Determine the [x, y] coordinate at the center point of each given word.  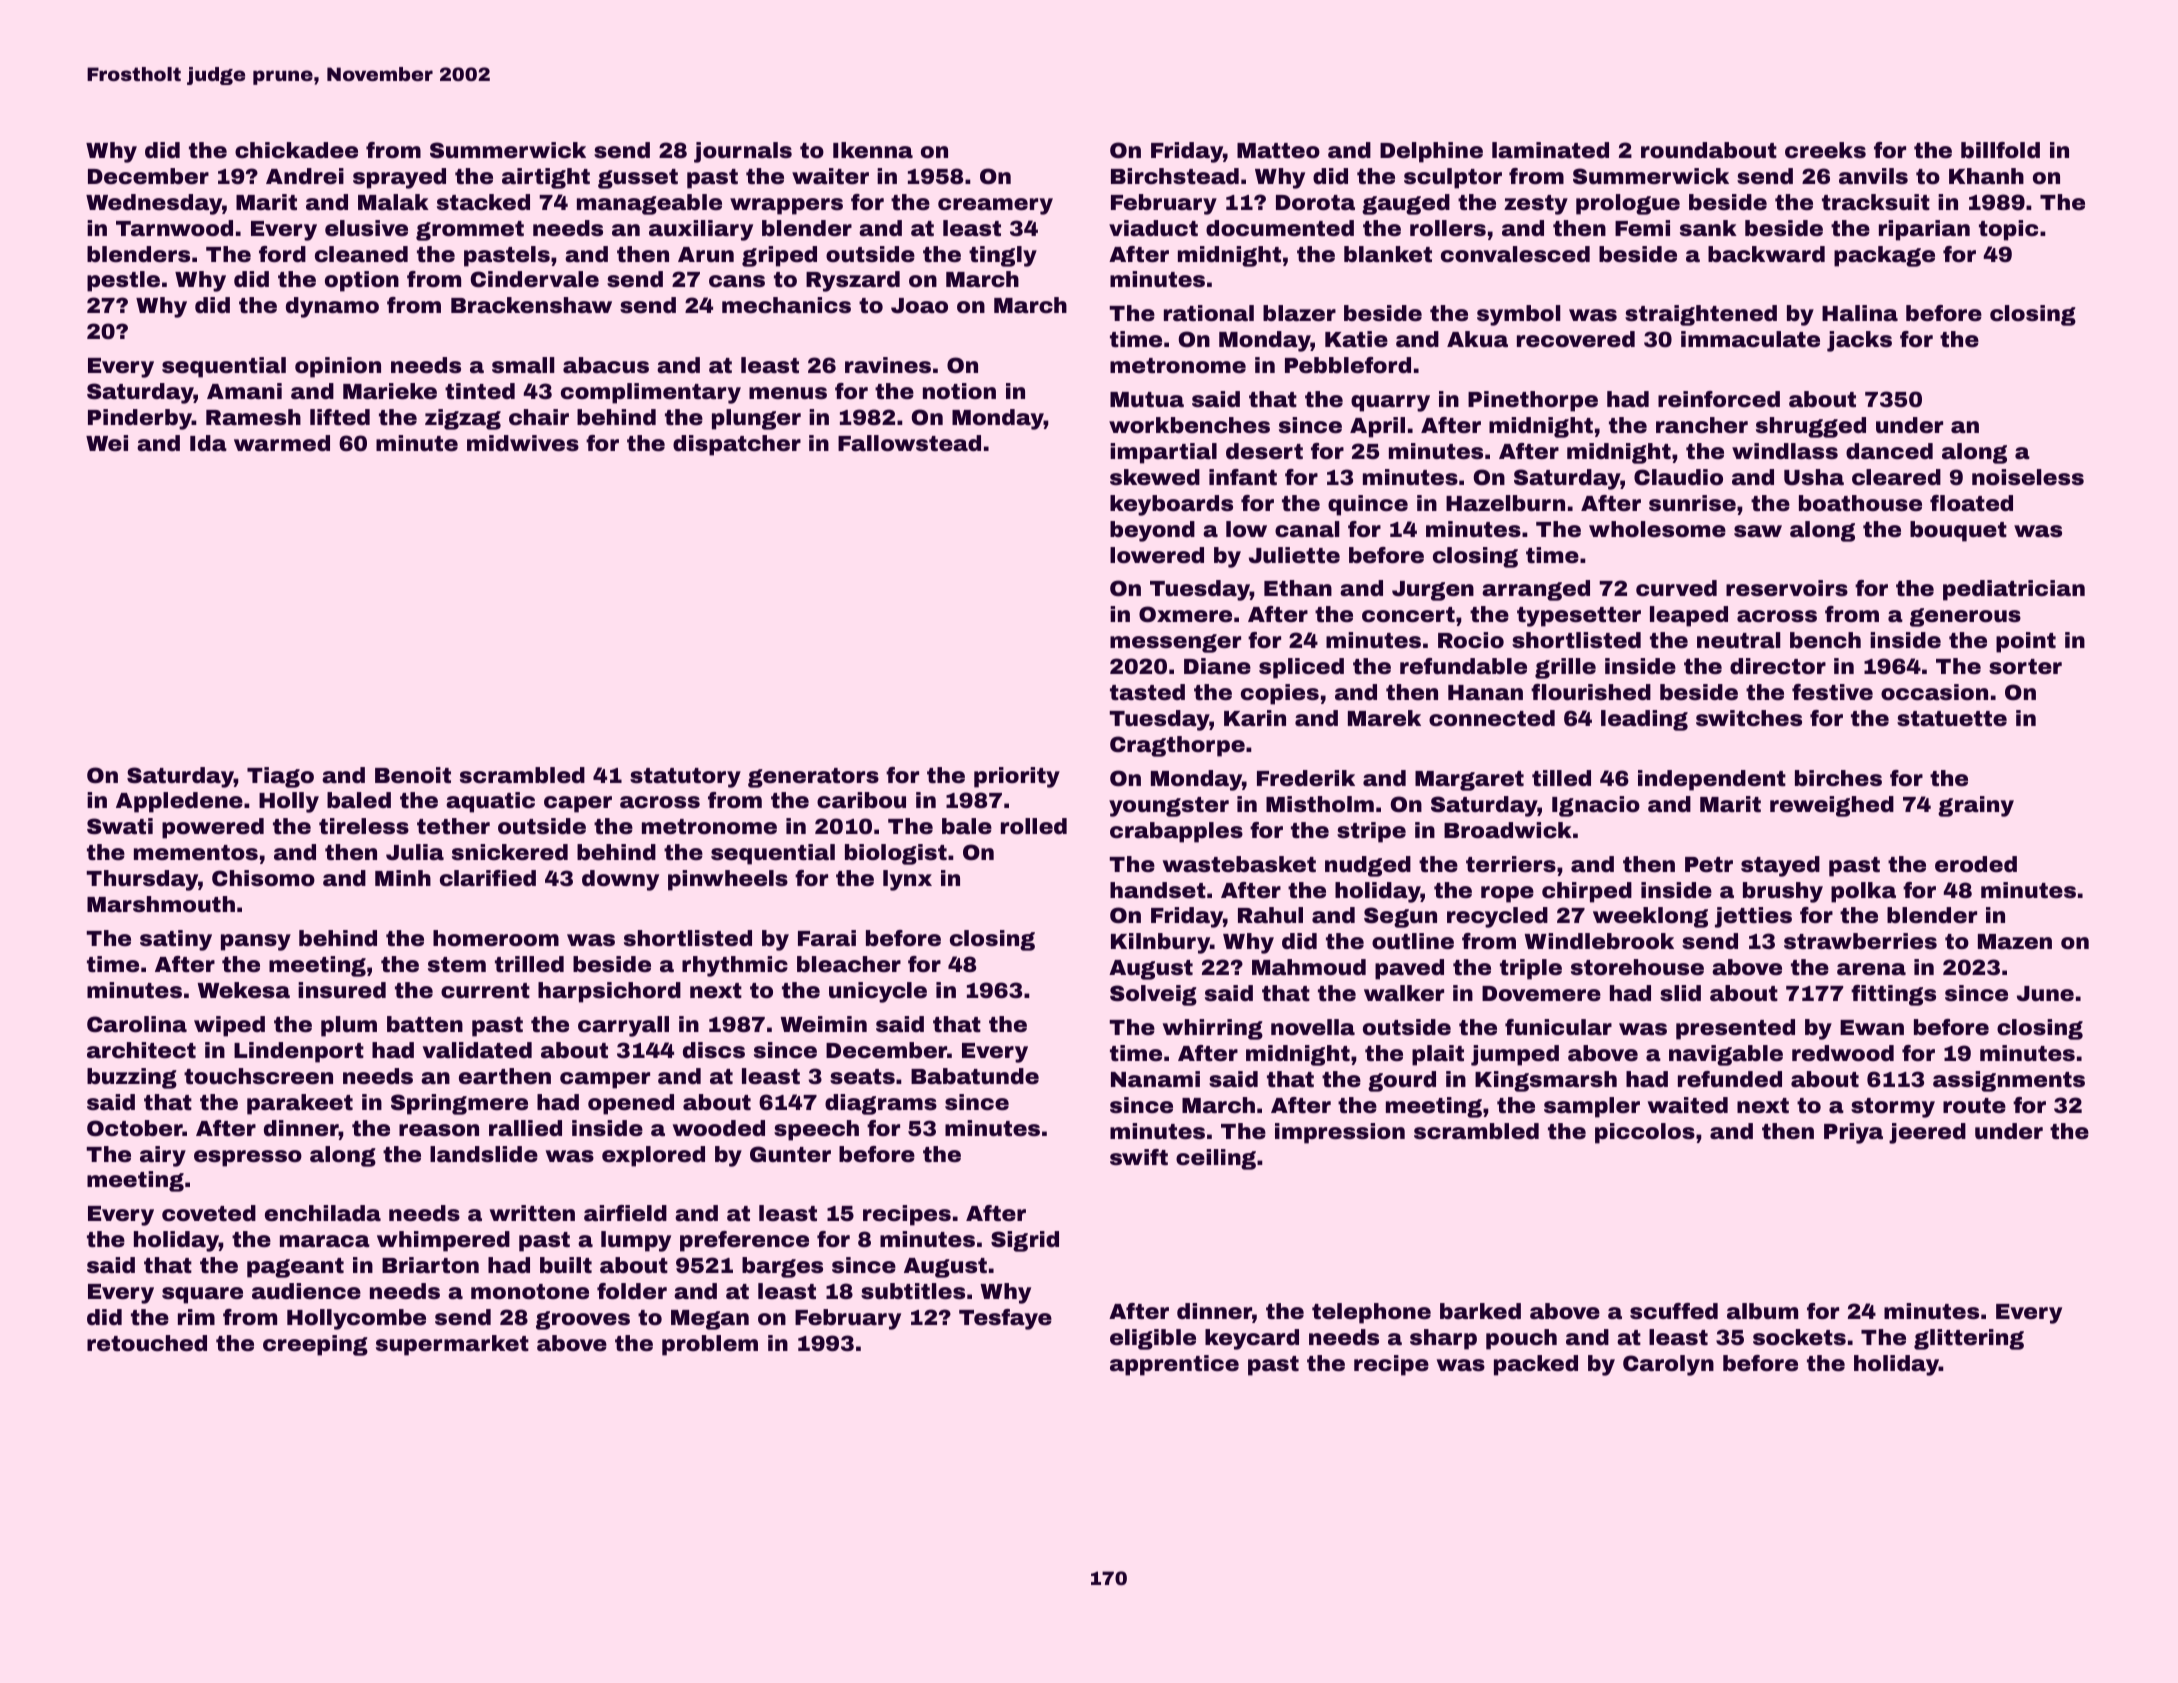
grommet [470, 231]
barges [782, 1267]
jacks [1859, 341]
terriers [1511, 864]
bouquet [1958, 531]
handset [1158, 890]
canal [1307, 529]
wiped [229, 1026]
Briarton [430, 1265]
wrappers [786, 206]
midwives [523, 443]
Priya [1853, 1133]
